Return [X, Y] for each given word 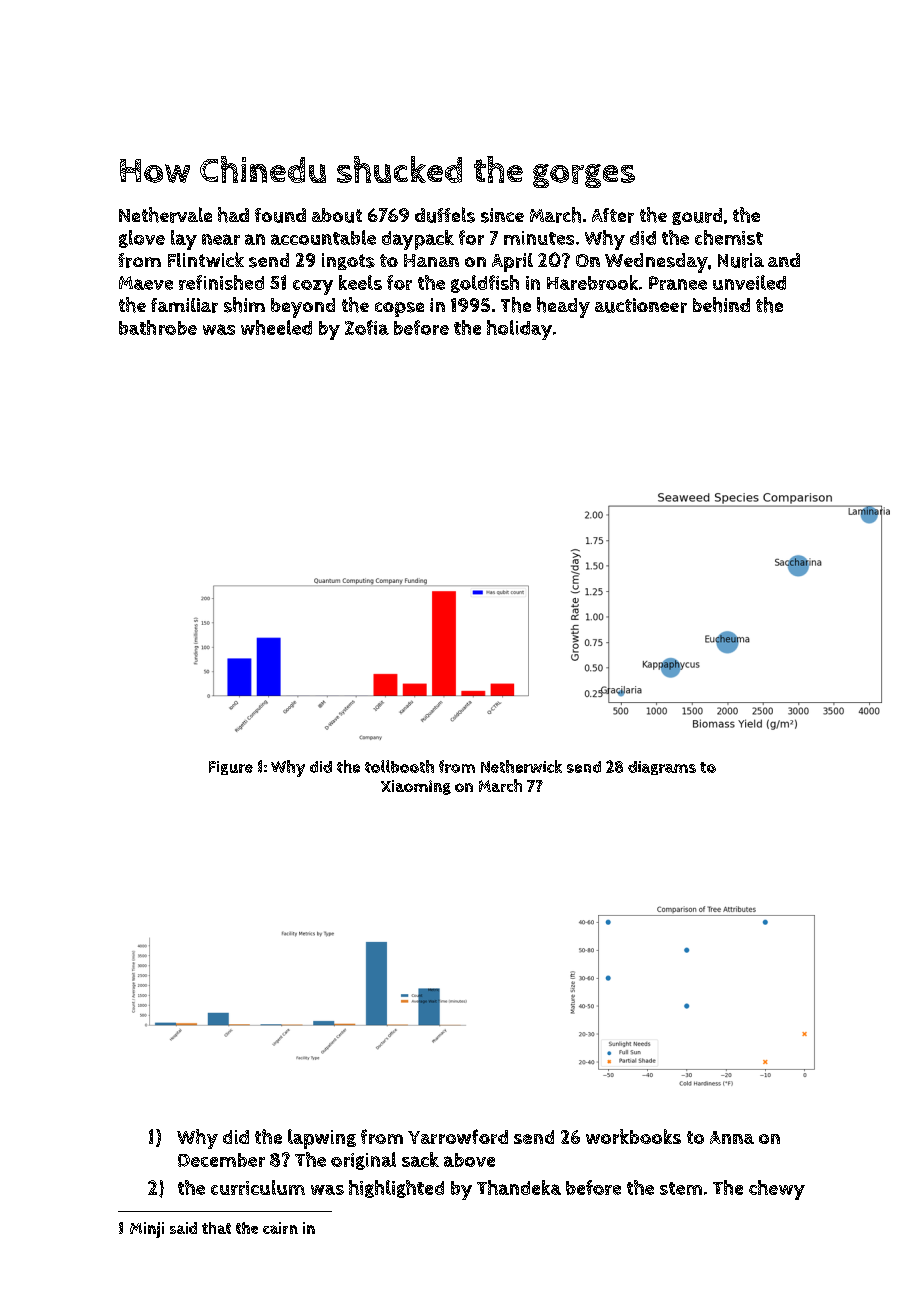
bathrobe [158, 327]
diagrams [662, 768]
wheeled [276, 327]
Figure [231, 768]
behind [721, 305]
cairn [280, 1228]
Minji [147, 1230]
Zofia [367, 327]
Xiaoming [416, 787]
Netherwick [521, 766]
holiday [519, 330]
